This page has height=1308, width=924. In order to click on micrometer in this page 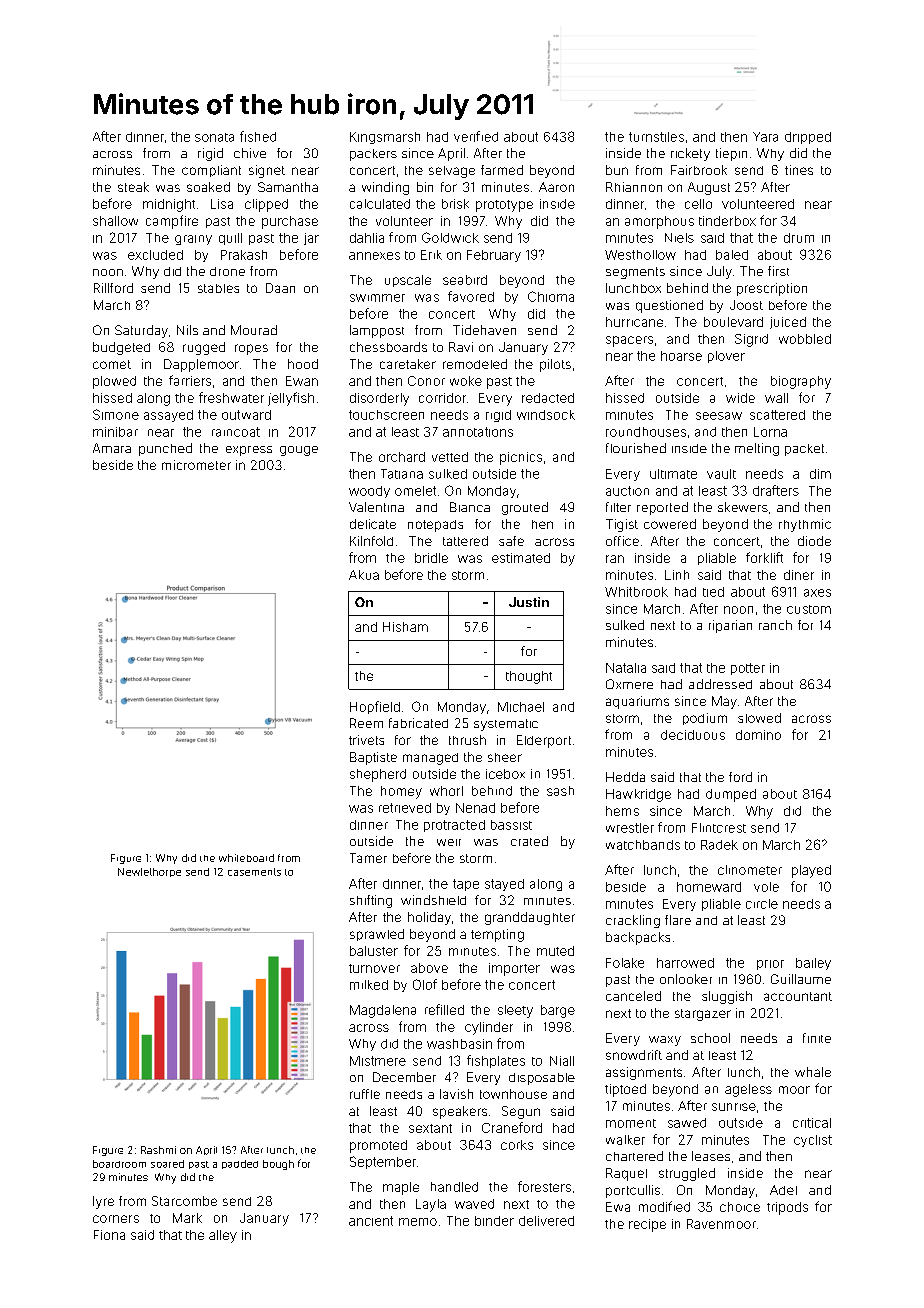, I will do `click(196, 465)`.
